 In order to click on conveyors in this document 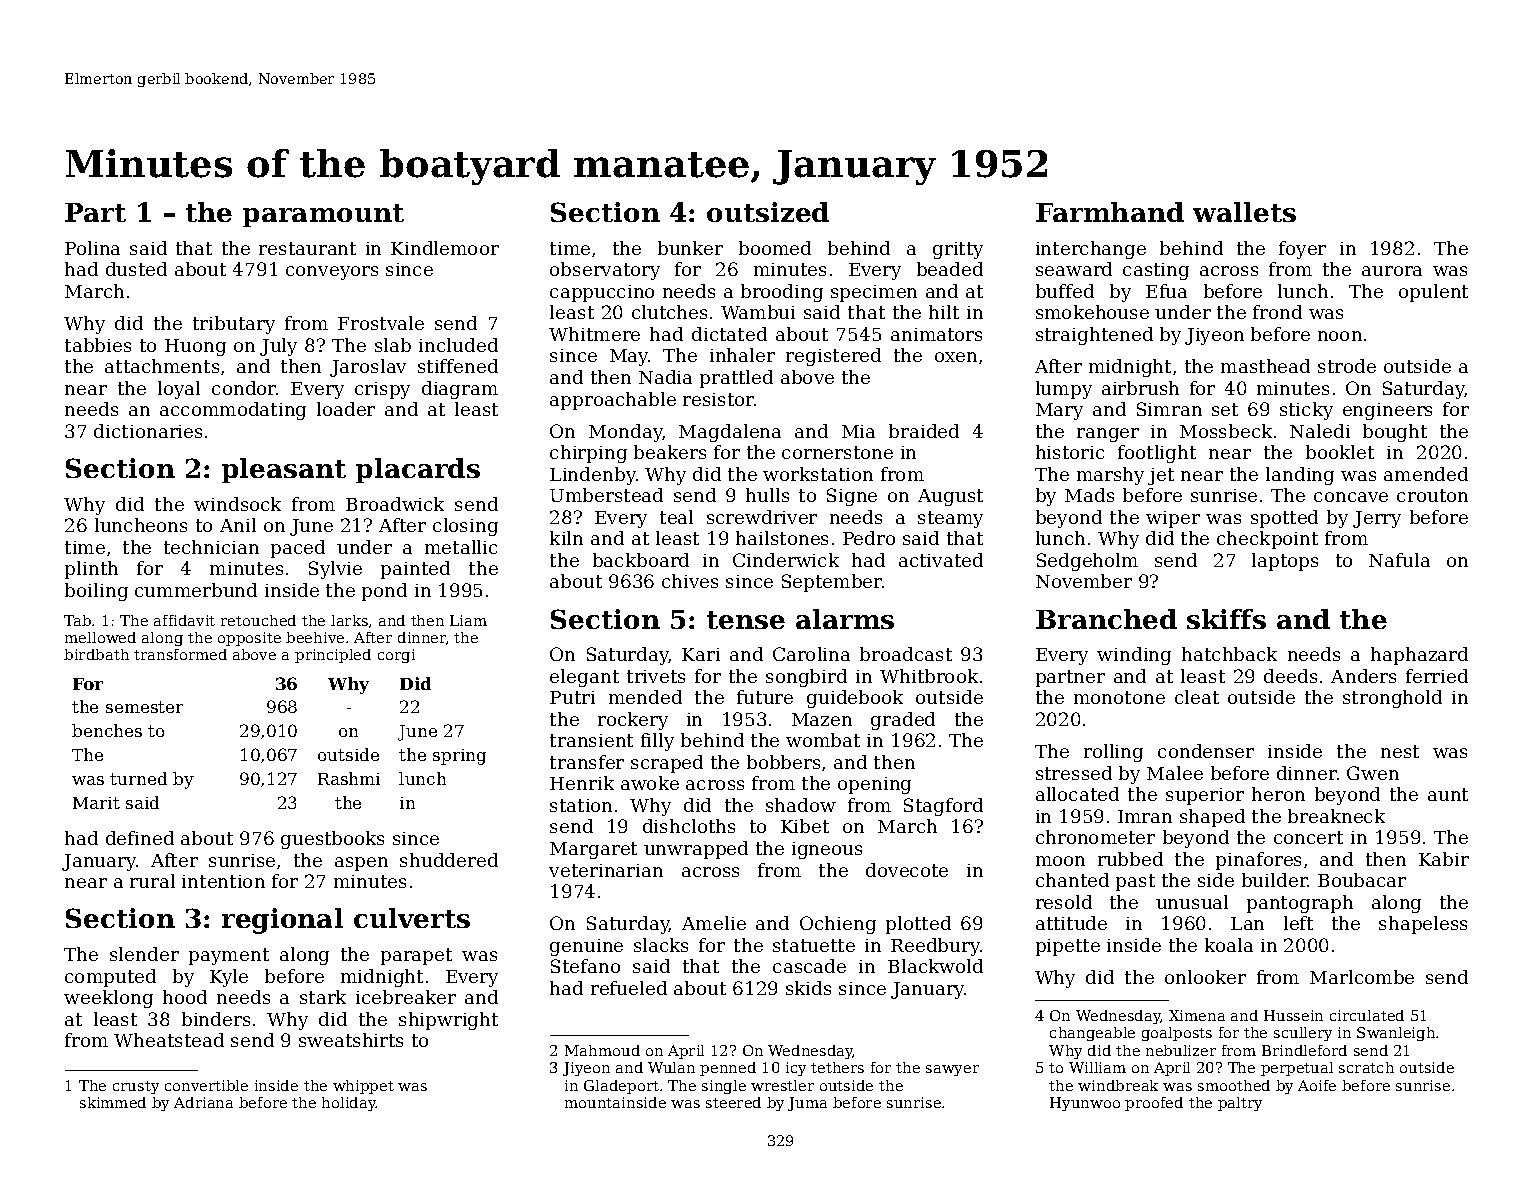, I will do `click(332, 273)`.
